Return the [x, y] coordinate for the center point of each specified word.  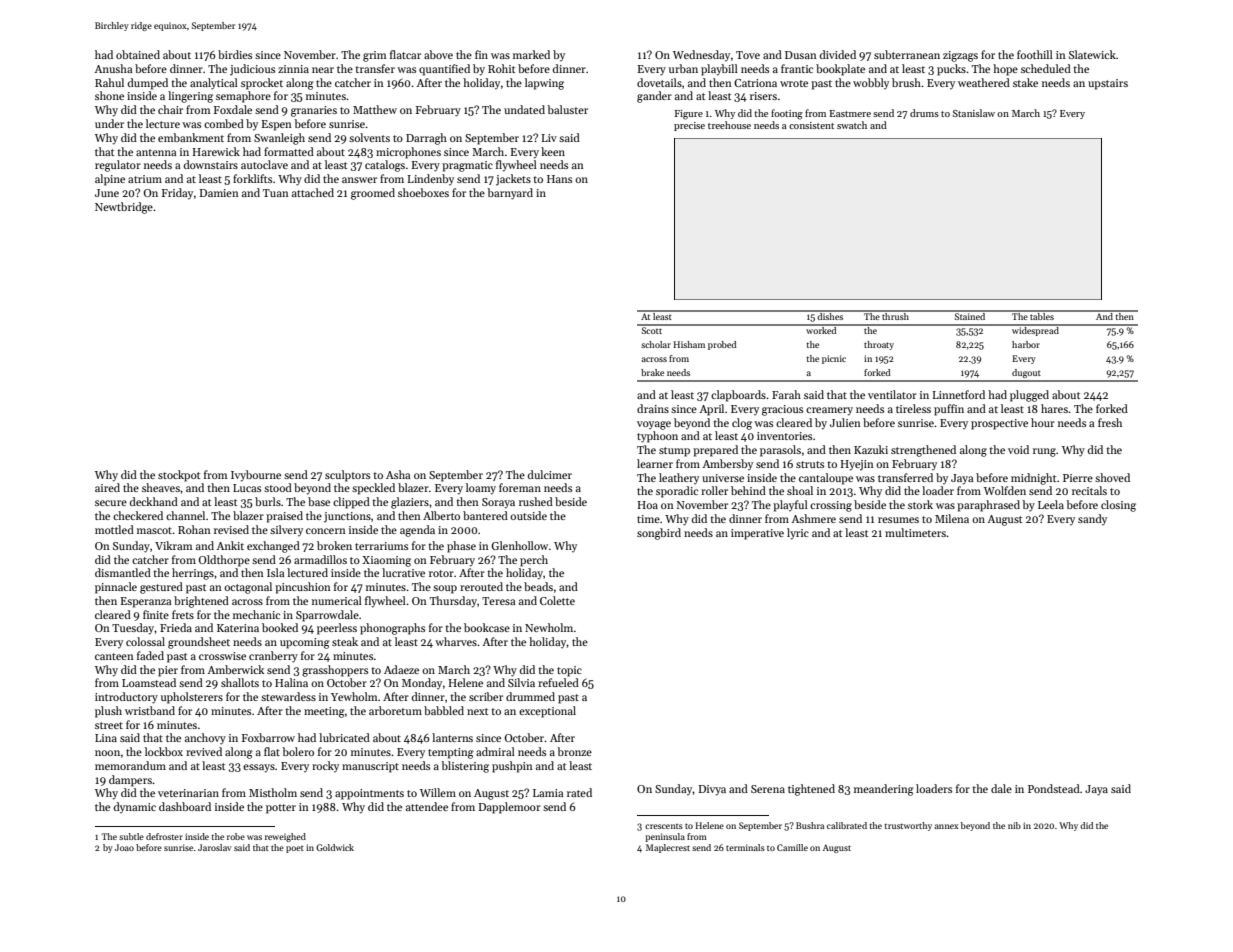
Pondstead [1054, 788]
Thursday [453, 602]
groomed [373, 194]
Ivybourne [256, 476]
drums [924, 113]
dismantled [123, 572]
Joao [124, 847]
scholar [656, 344]
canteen [114, 656]
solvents [369, 137]
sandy [1092, 519]
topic [569, 671]
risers [763, 96]
